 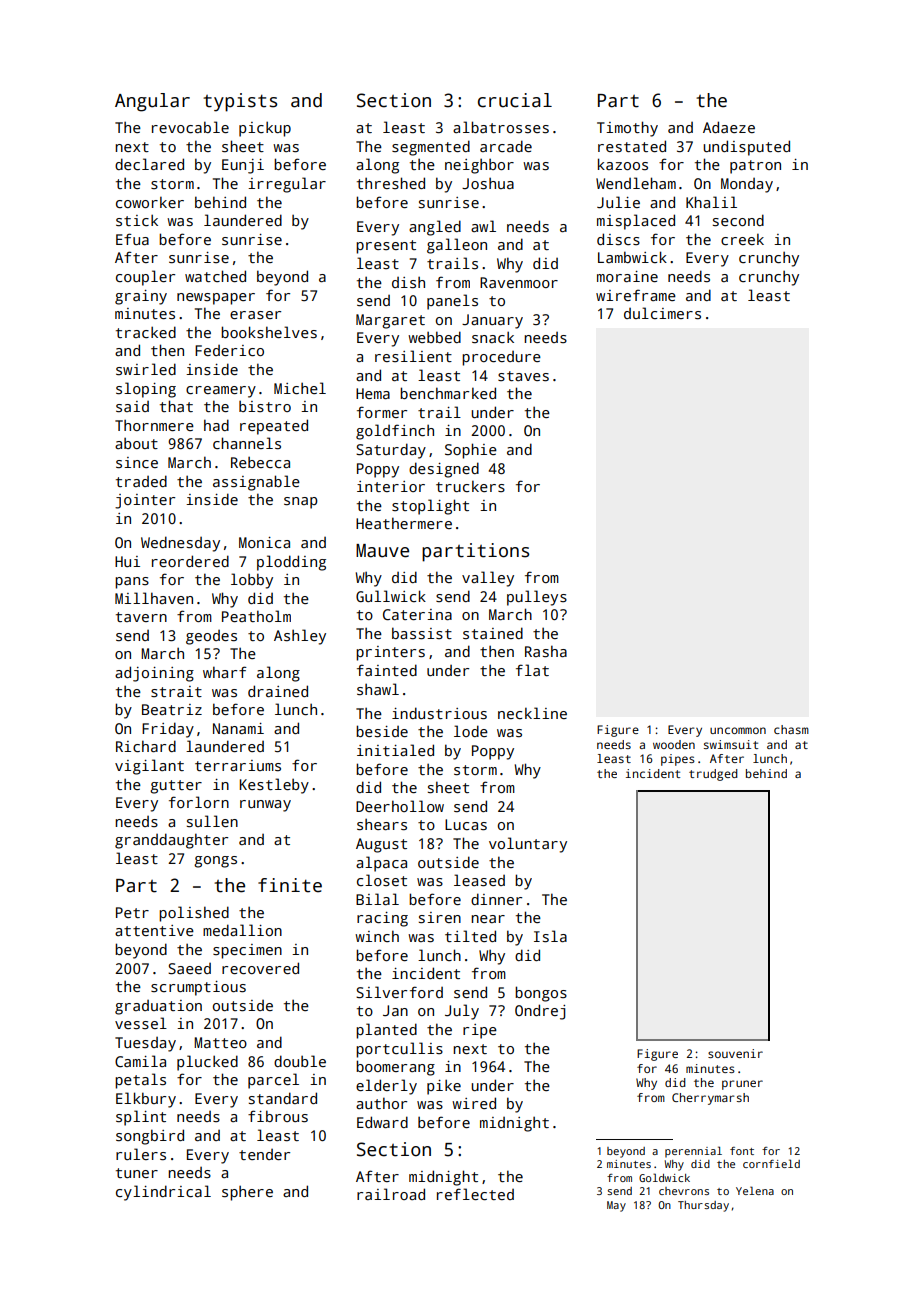 I want to click on Angular, so click(x=152, y=102).
